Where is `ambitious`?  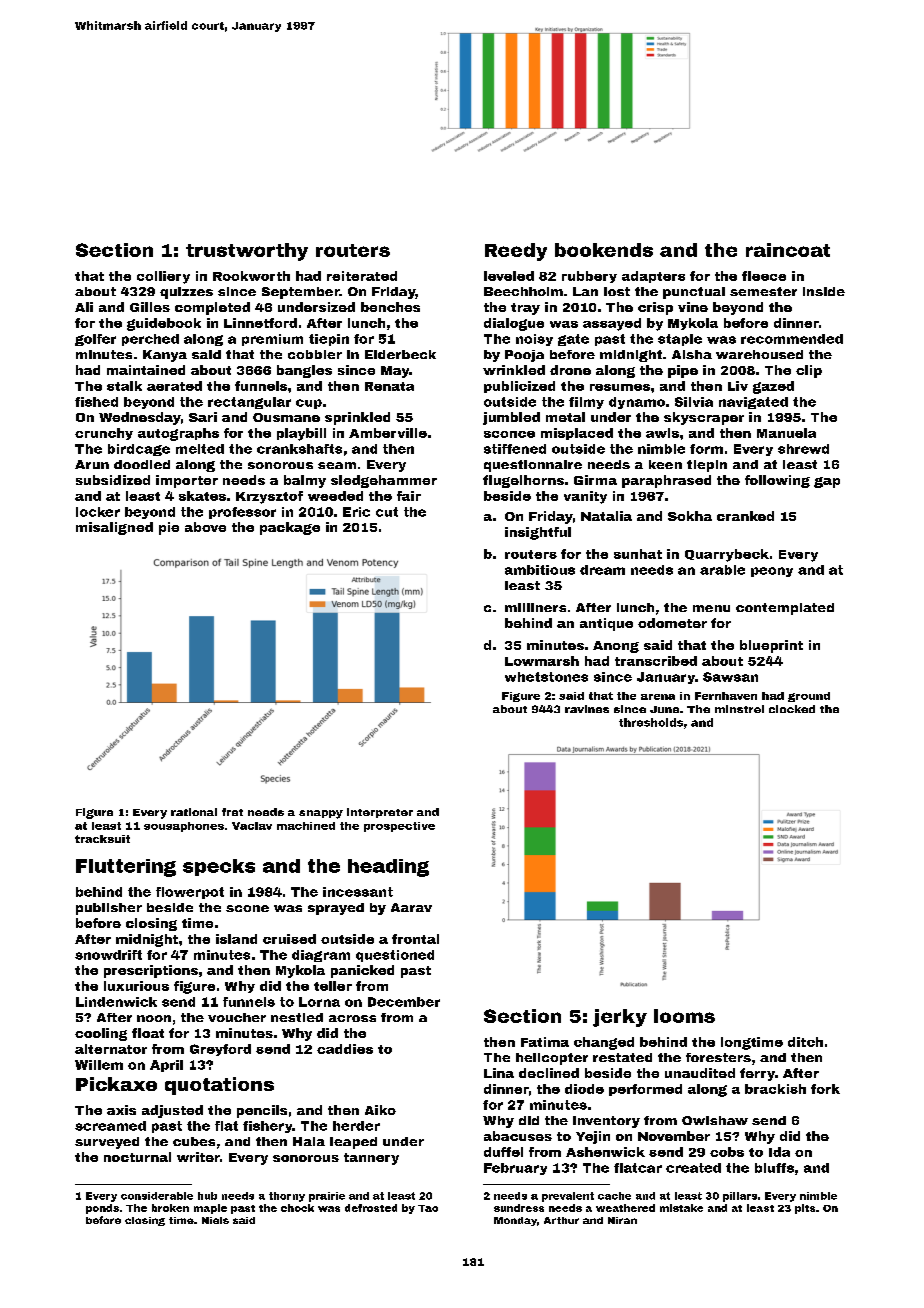 ambitious is located at coordinates (540, 570).
